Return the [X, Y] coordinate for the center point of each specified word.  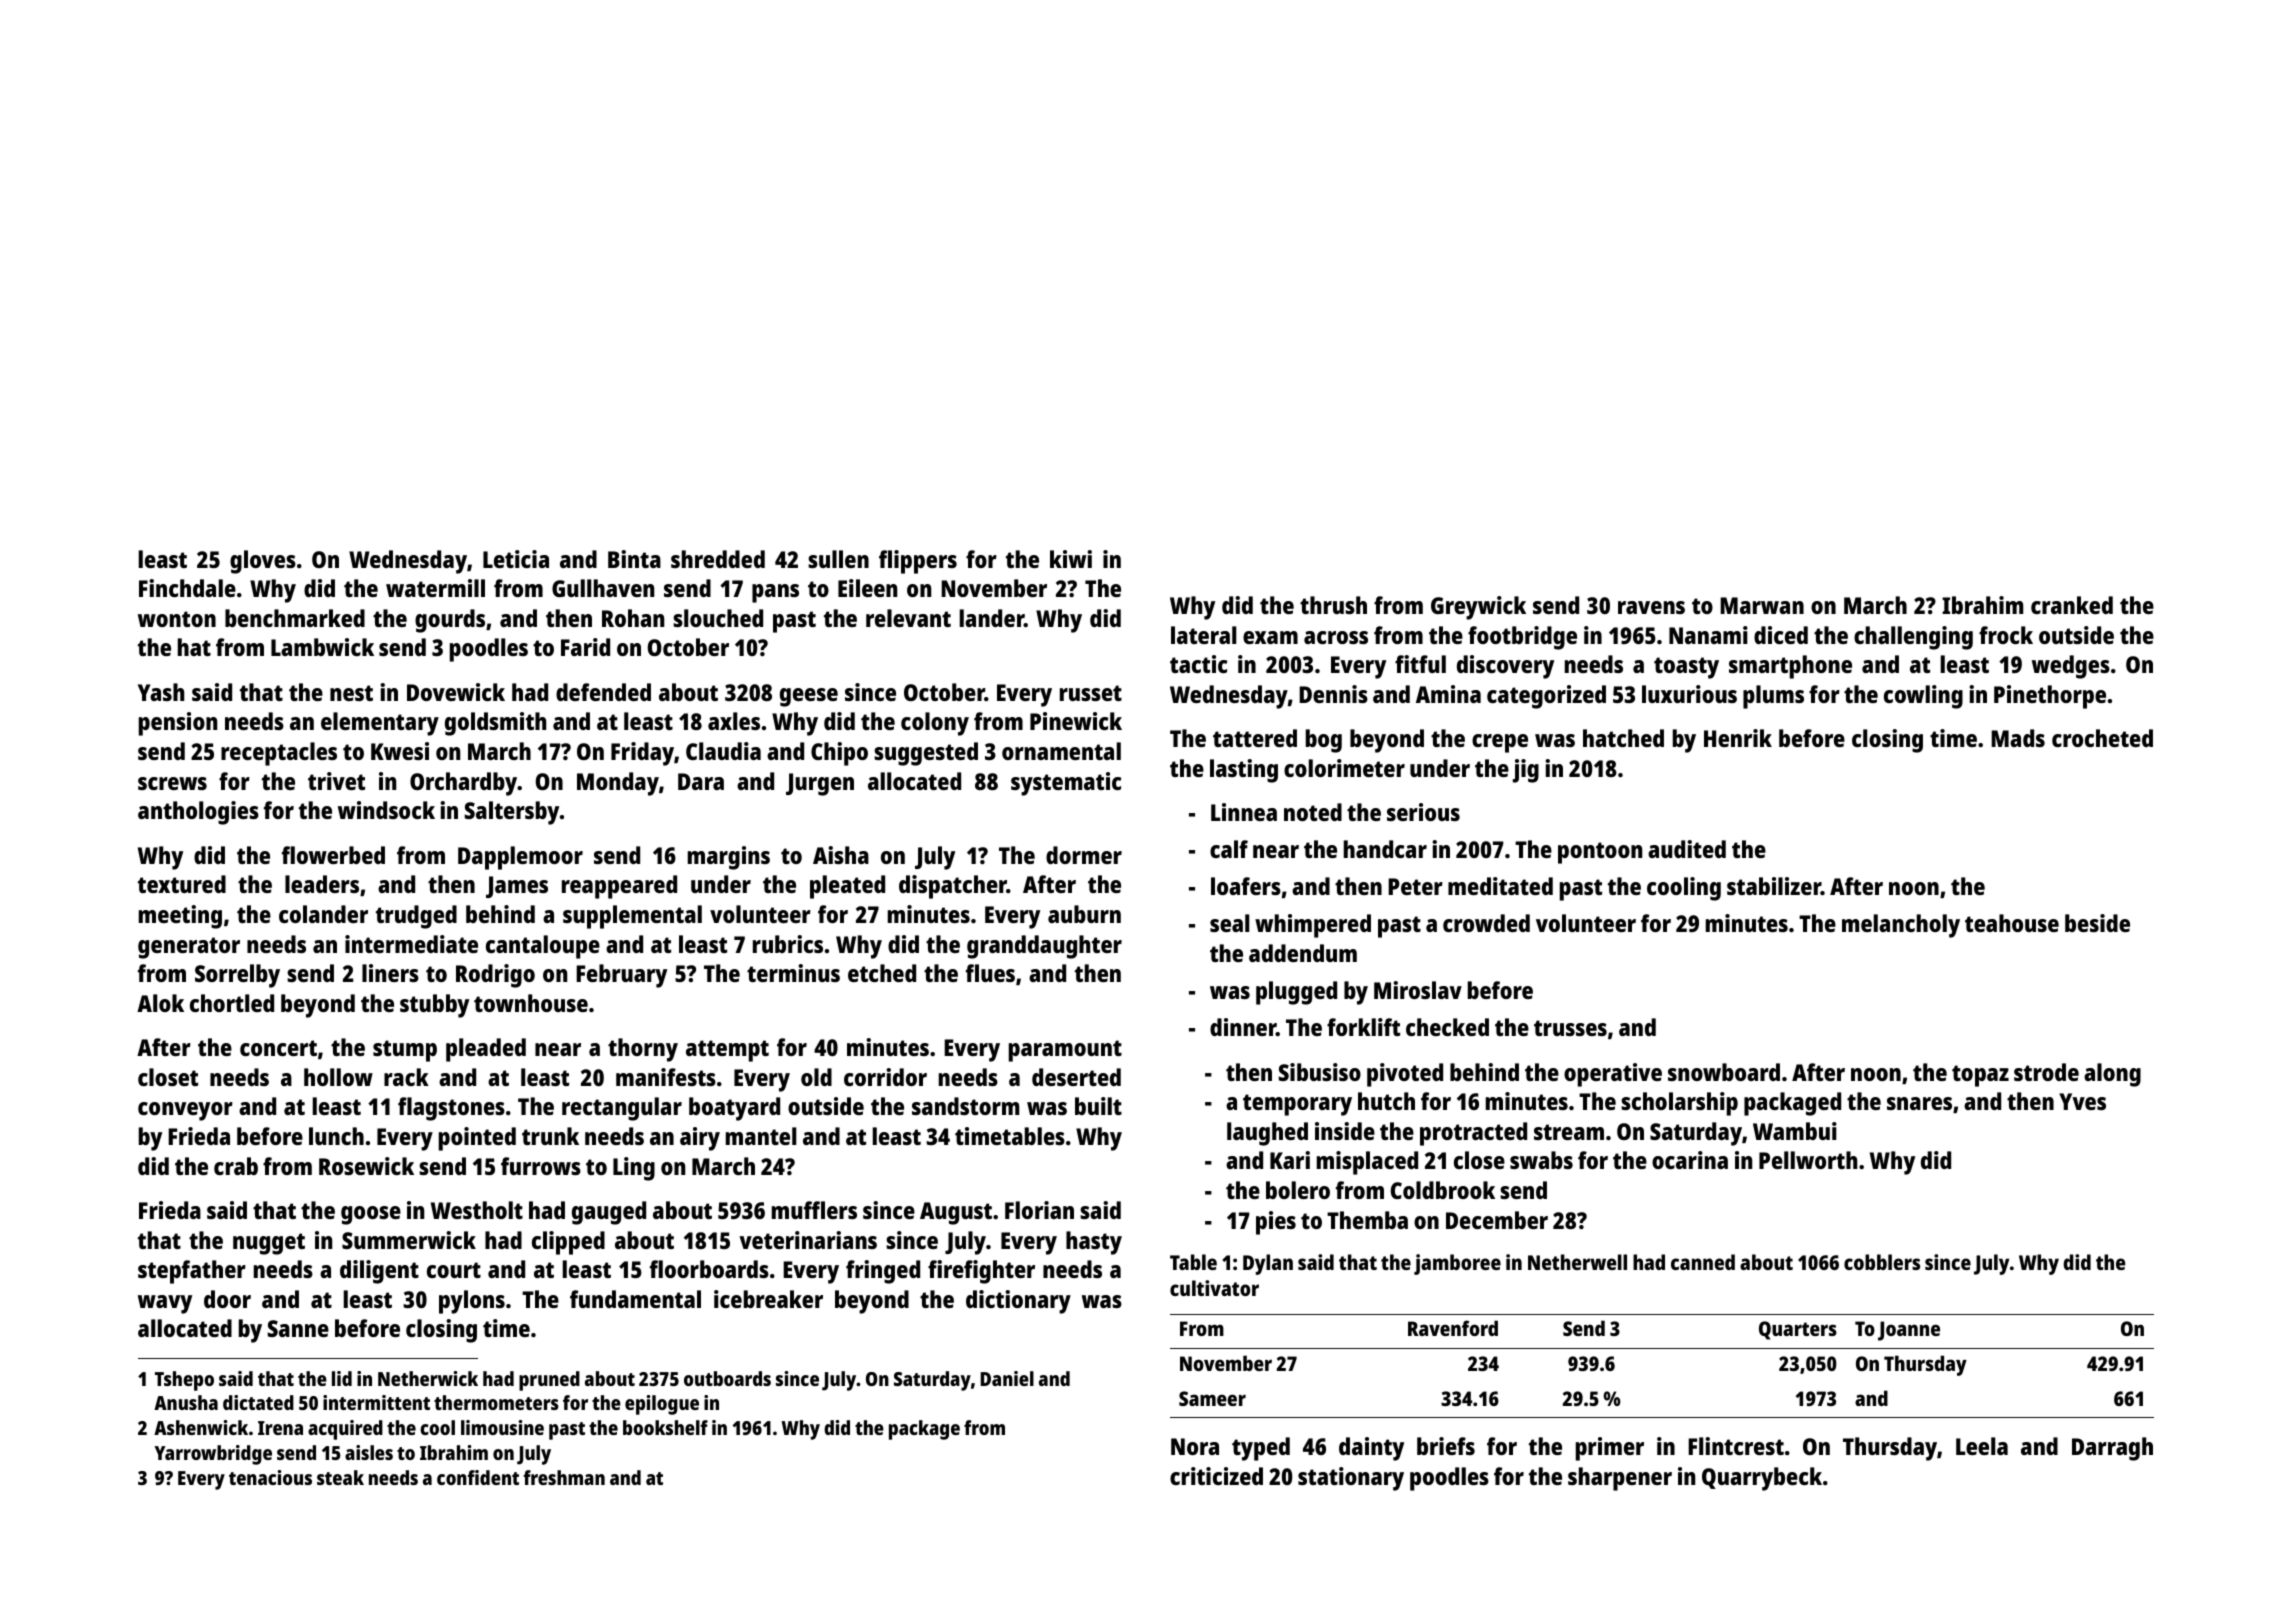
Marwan [1762, 605]
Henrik [1738, 738]
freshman [564, 1477]
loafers [1246, 886]
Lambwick [322, 647]
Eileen [867, 588]
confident [478, 1477]
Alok [160, 1003]
